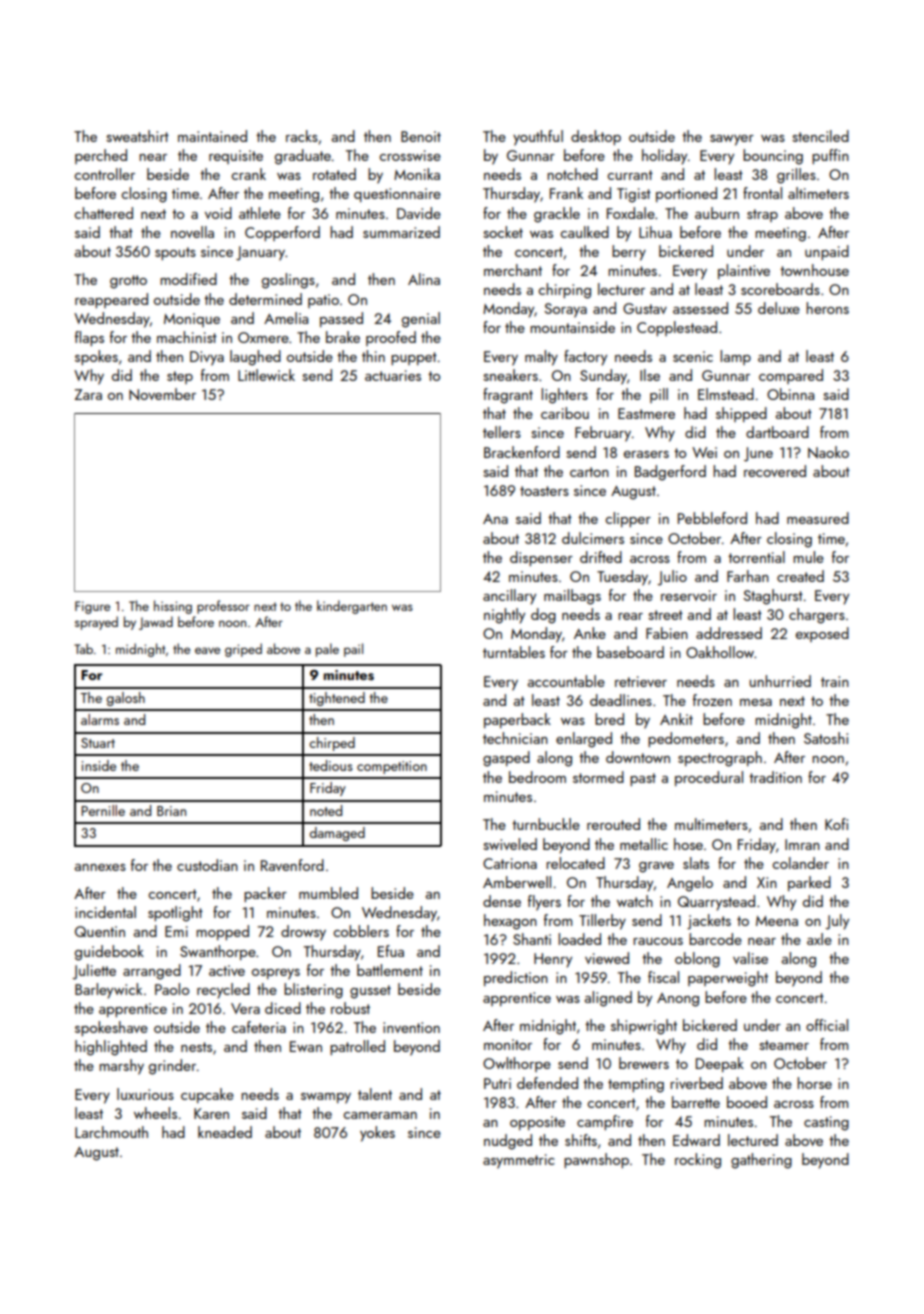 The image size is (924, 1314). Describe the element at coordinates (822, 634) in the screenshot. I see `exposed` at that location.
